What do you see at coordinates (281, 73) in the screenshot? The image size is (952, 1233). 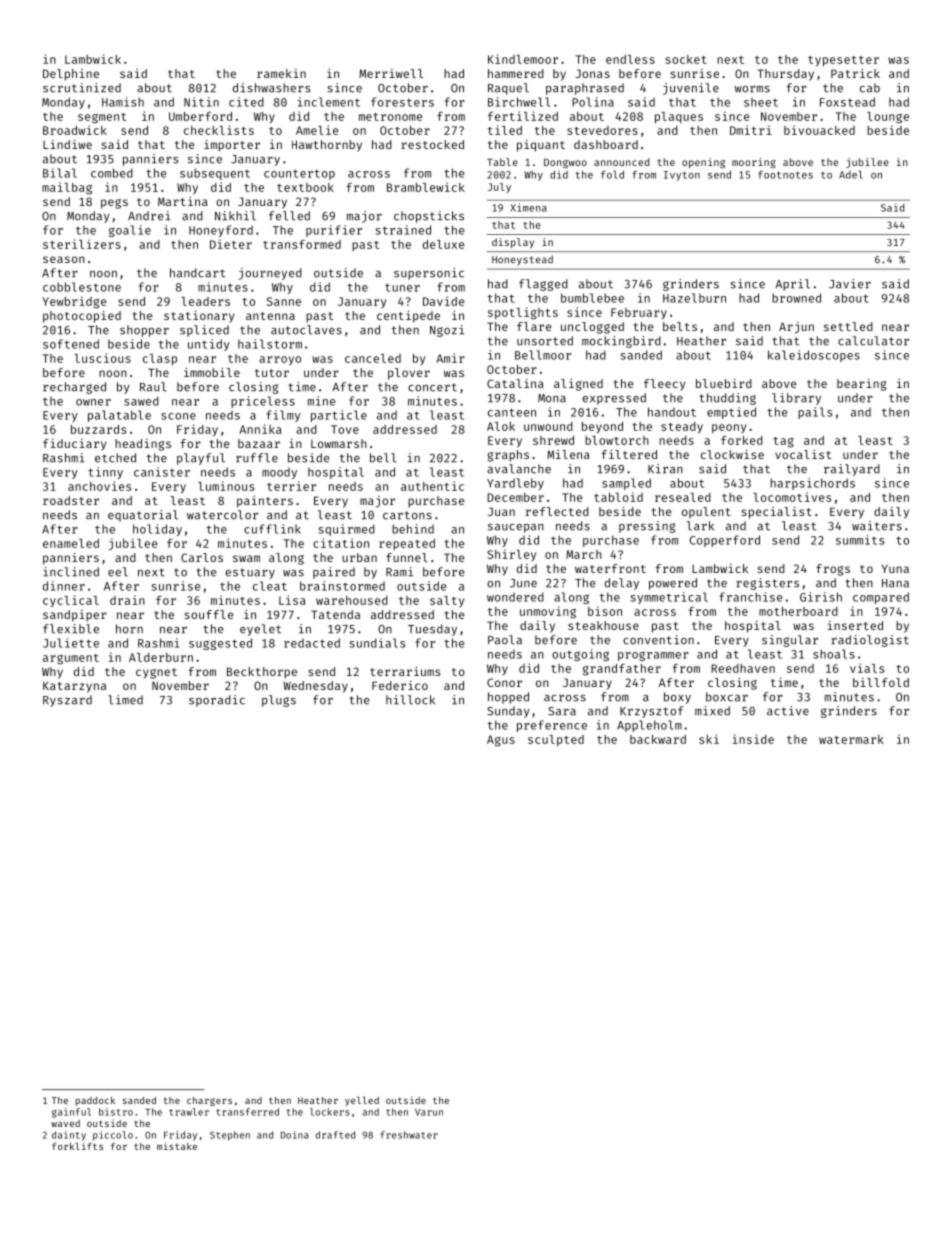 I see `ramekin` at bounding box center [281, 73].
